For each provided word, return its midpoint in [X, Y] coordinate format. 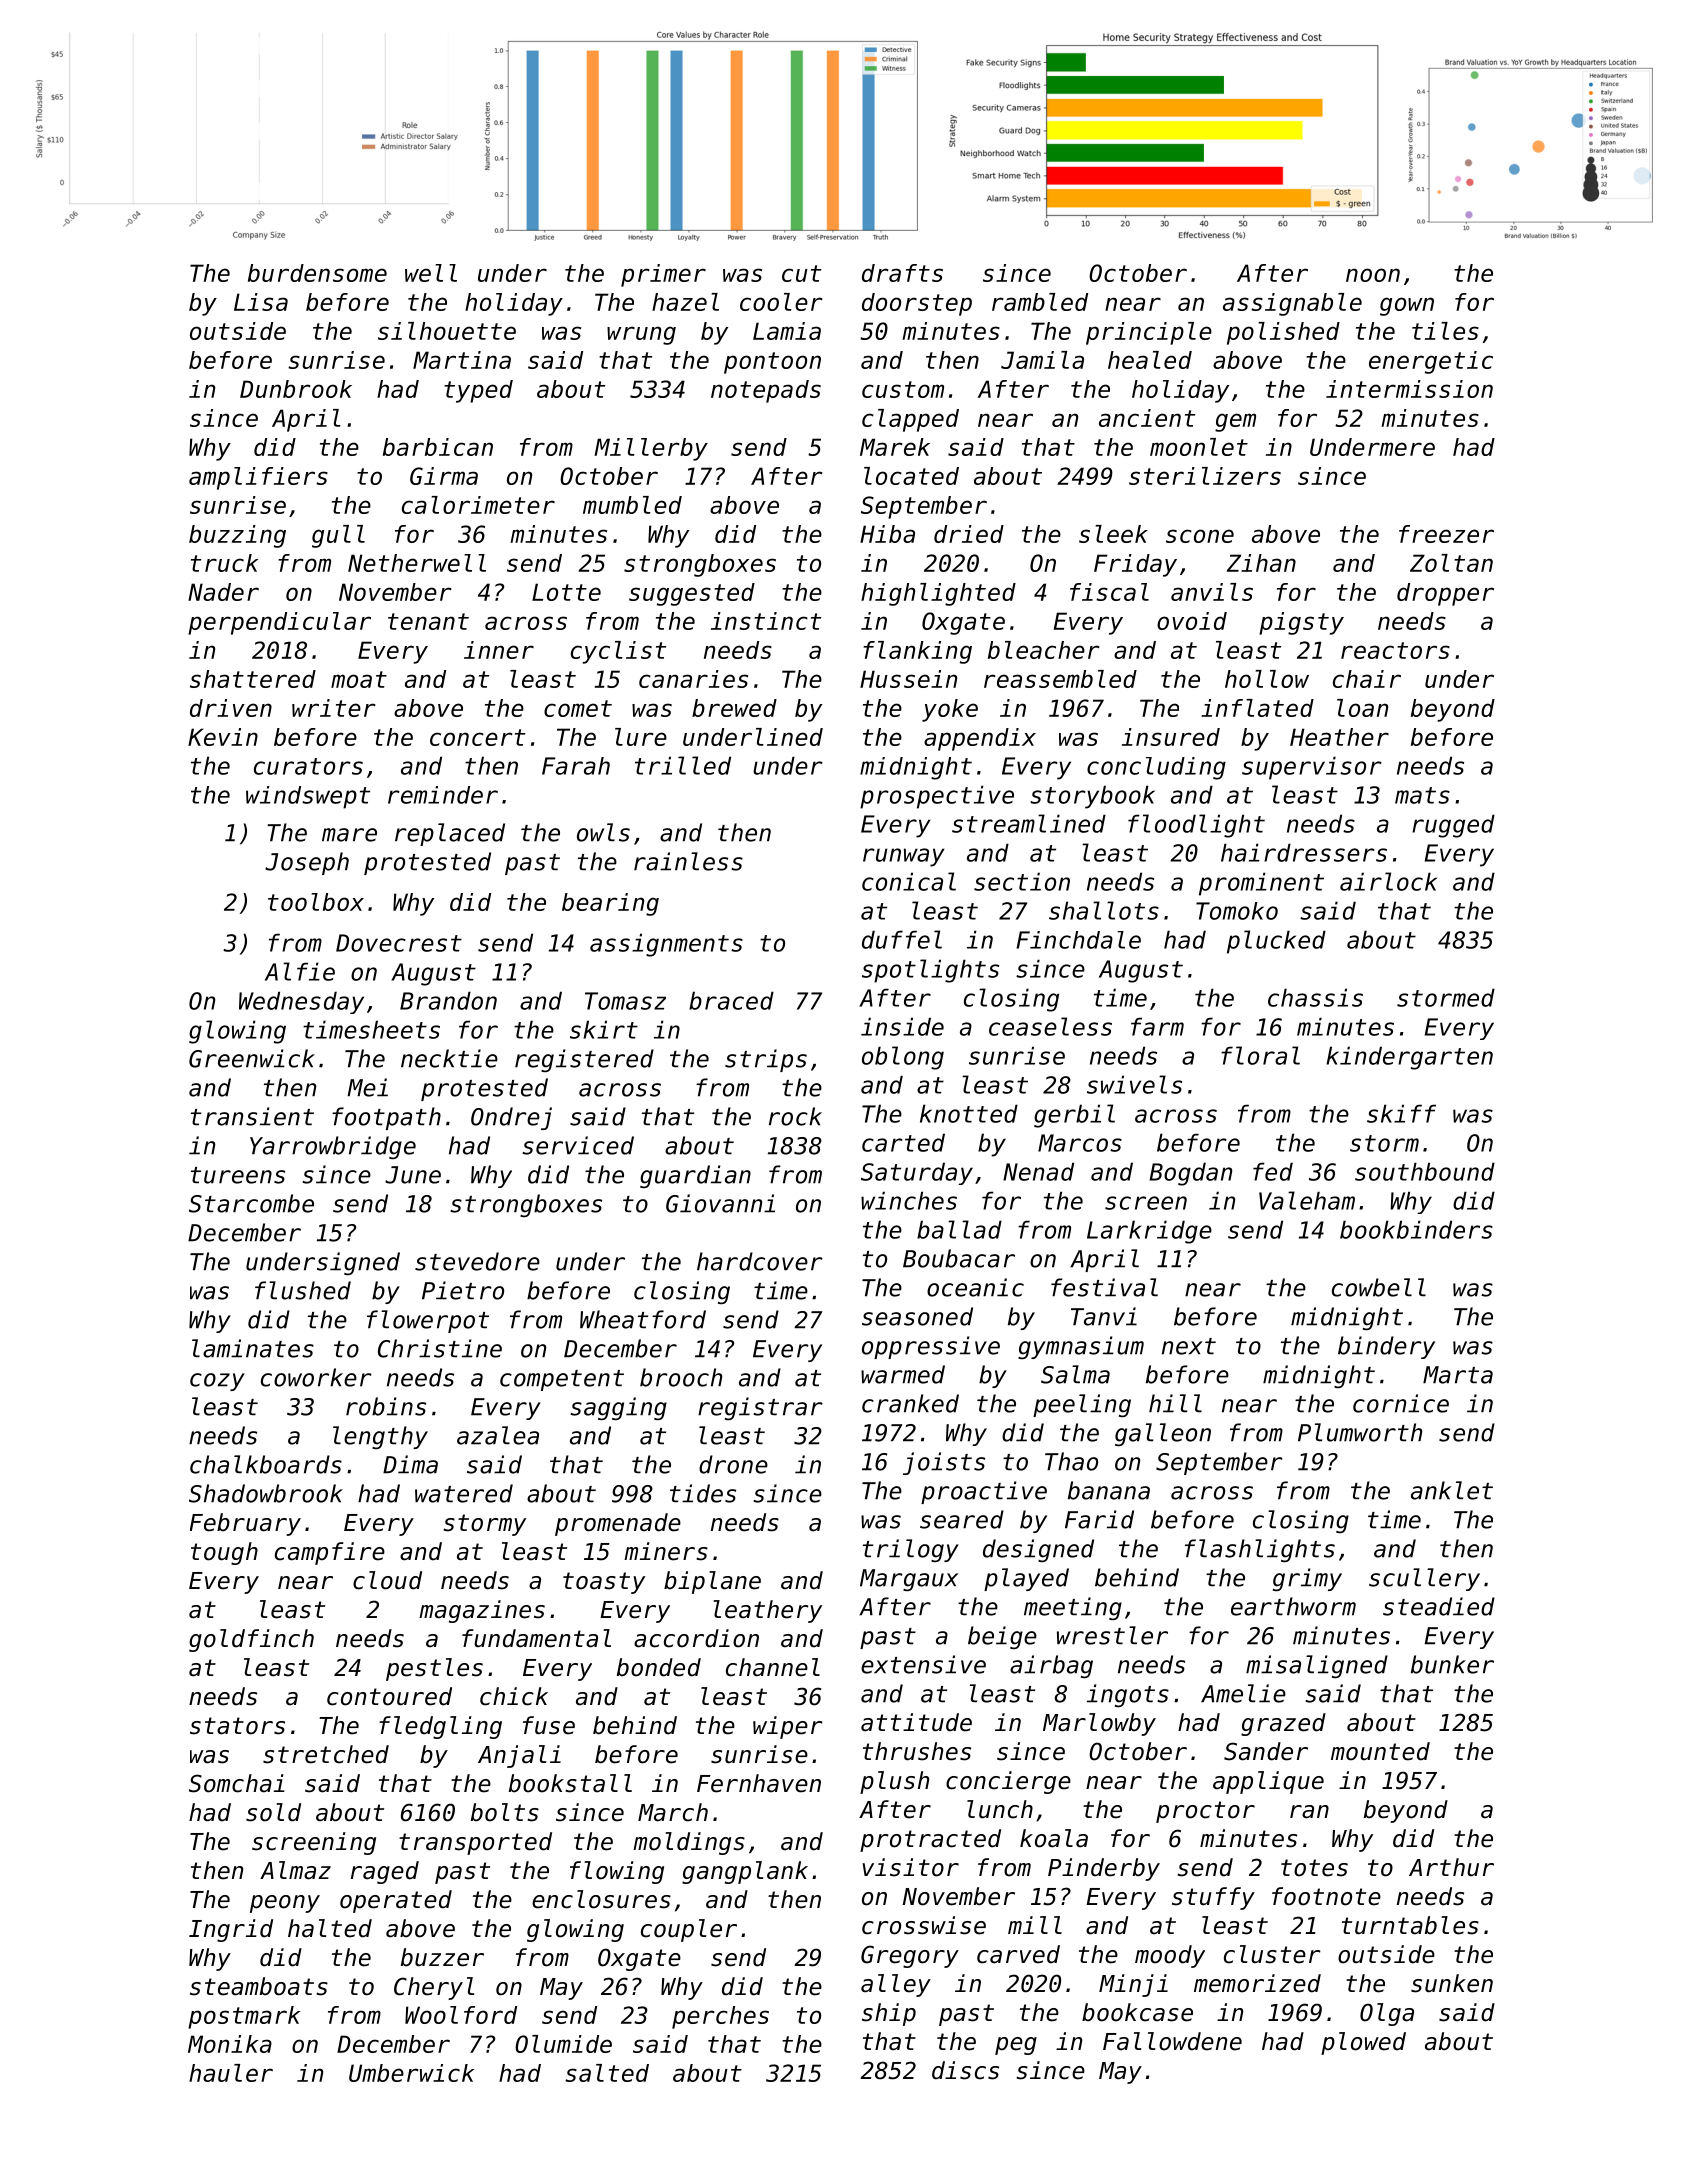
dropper [1445, 594]
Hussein [908, 679]
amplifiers [258, 478]
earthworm [1293, 1606]
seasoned [917, 1316]
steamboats [259, 1986]
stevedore [477, 1261]
